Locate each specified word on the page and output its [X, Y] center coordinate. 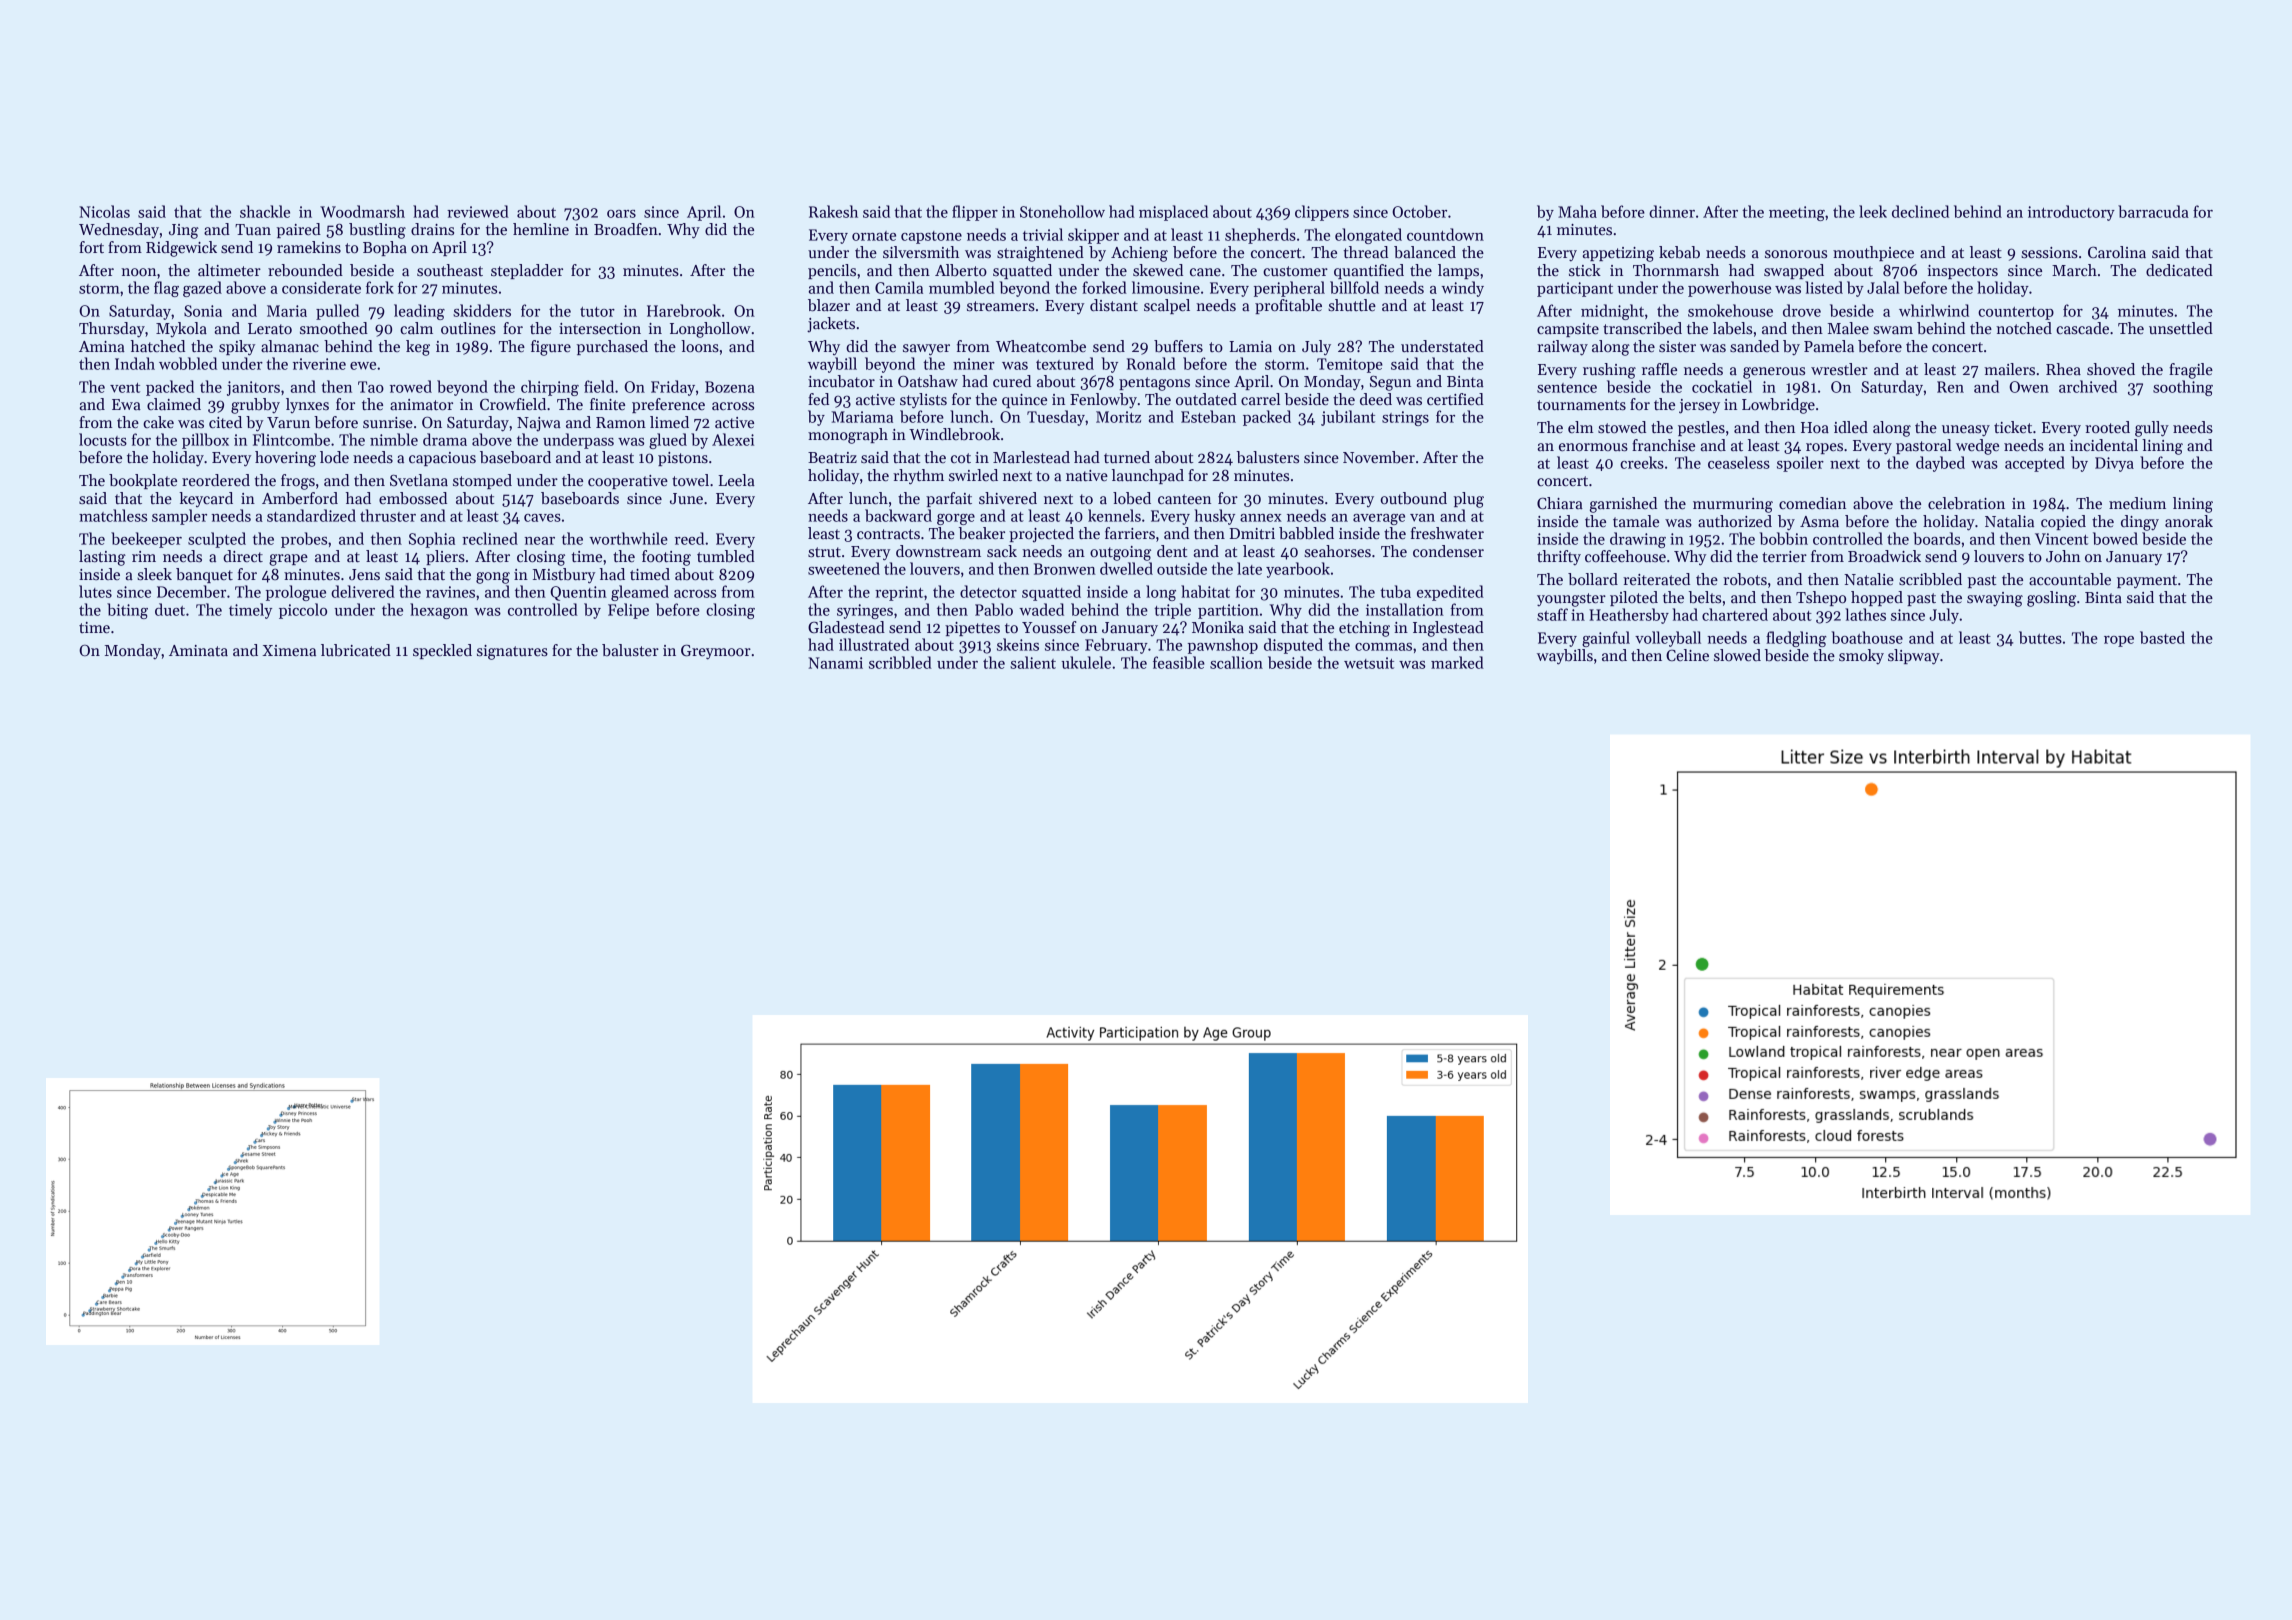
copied [2063, 522]
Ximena [289, 650]
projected [1041, 535]
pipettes [972, 629]
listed [1824, 287]
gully [2152, 429]
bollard [1593, 579]
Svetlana [419, 480]
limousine [1166, 287]
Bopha [385, 248]
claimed [174, 404]
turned [1127, 457]
